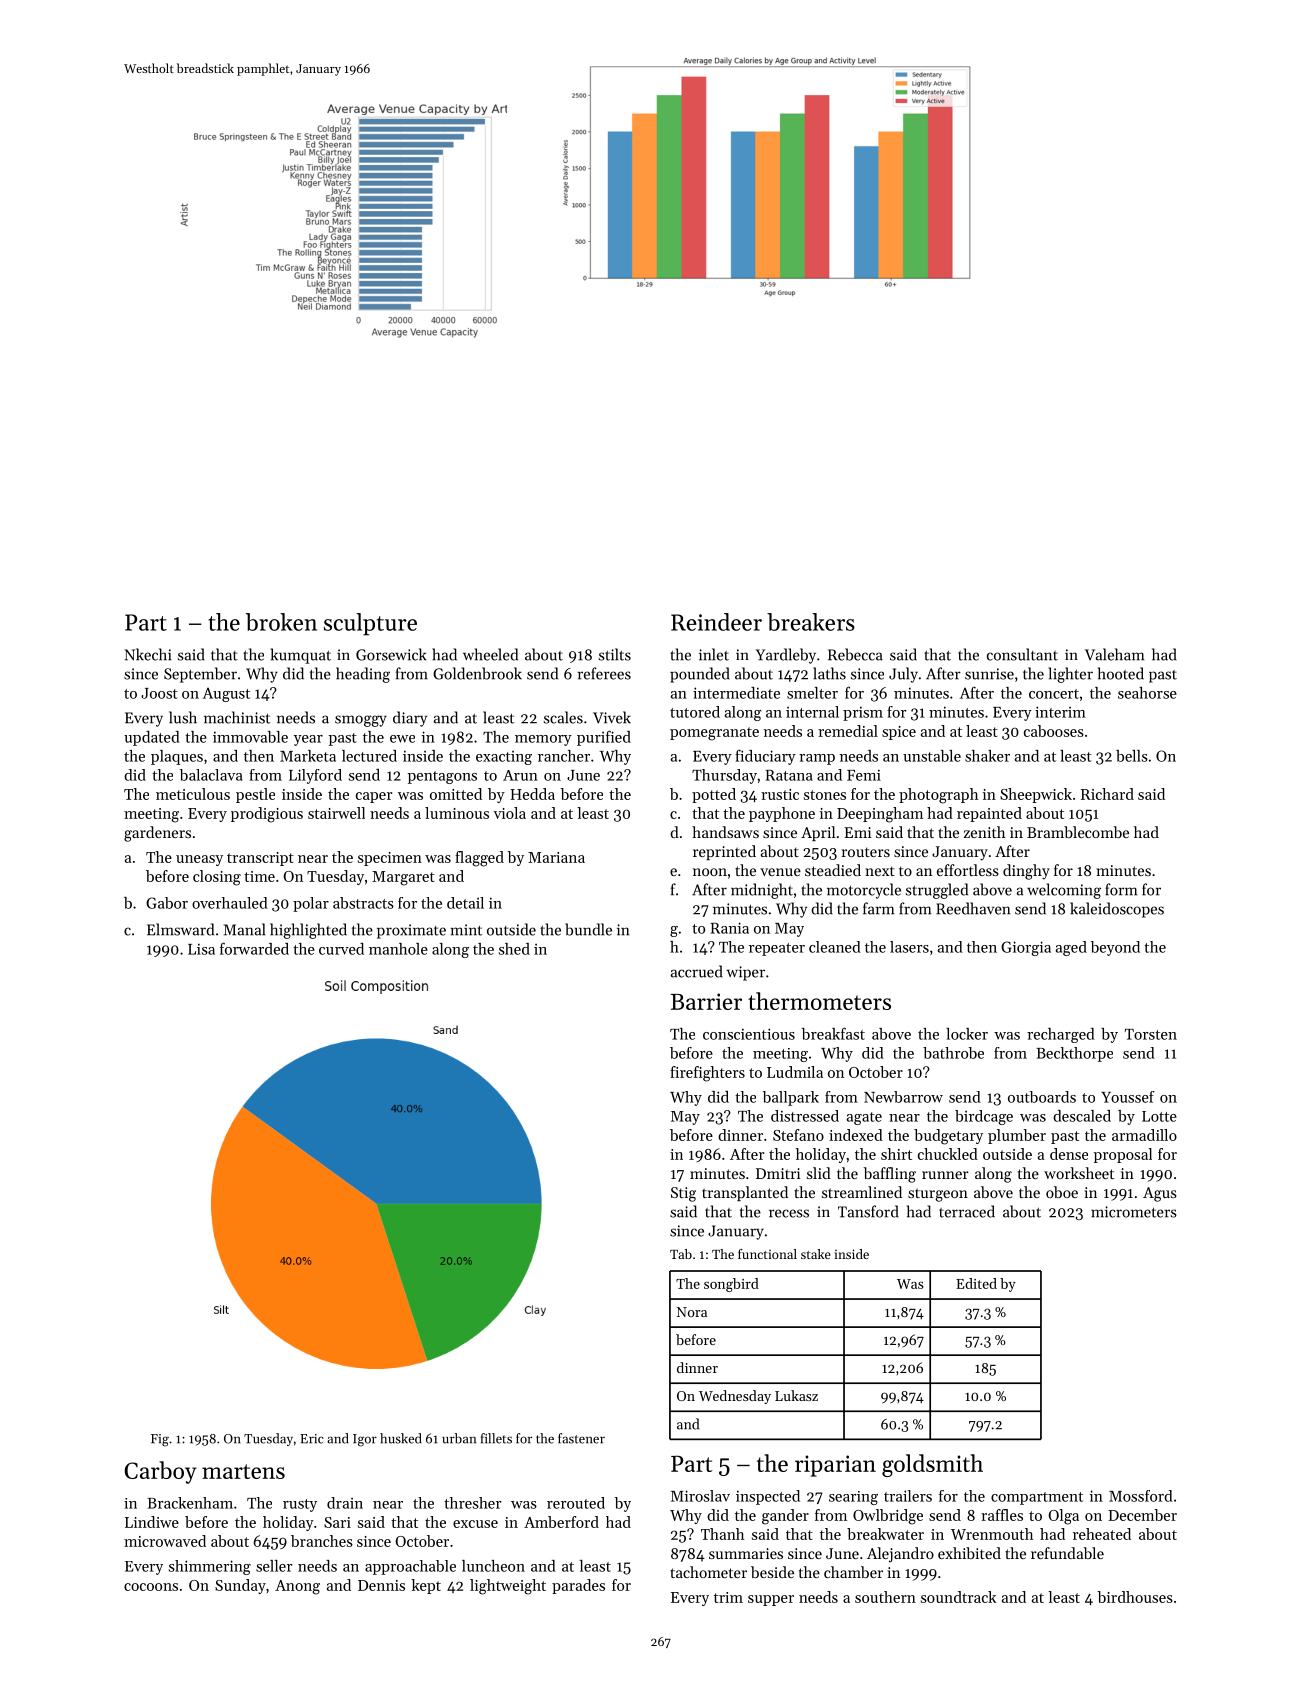 This screenshot has width=1301, height=1683. Describe the element at coordinates (1070, 675) in the screenshot. I see `lighter` at that location.
